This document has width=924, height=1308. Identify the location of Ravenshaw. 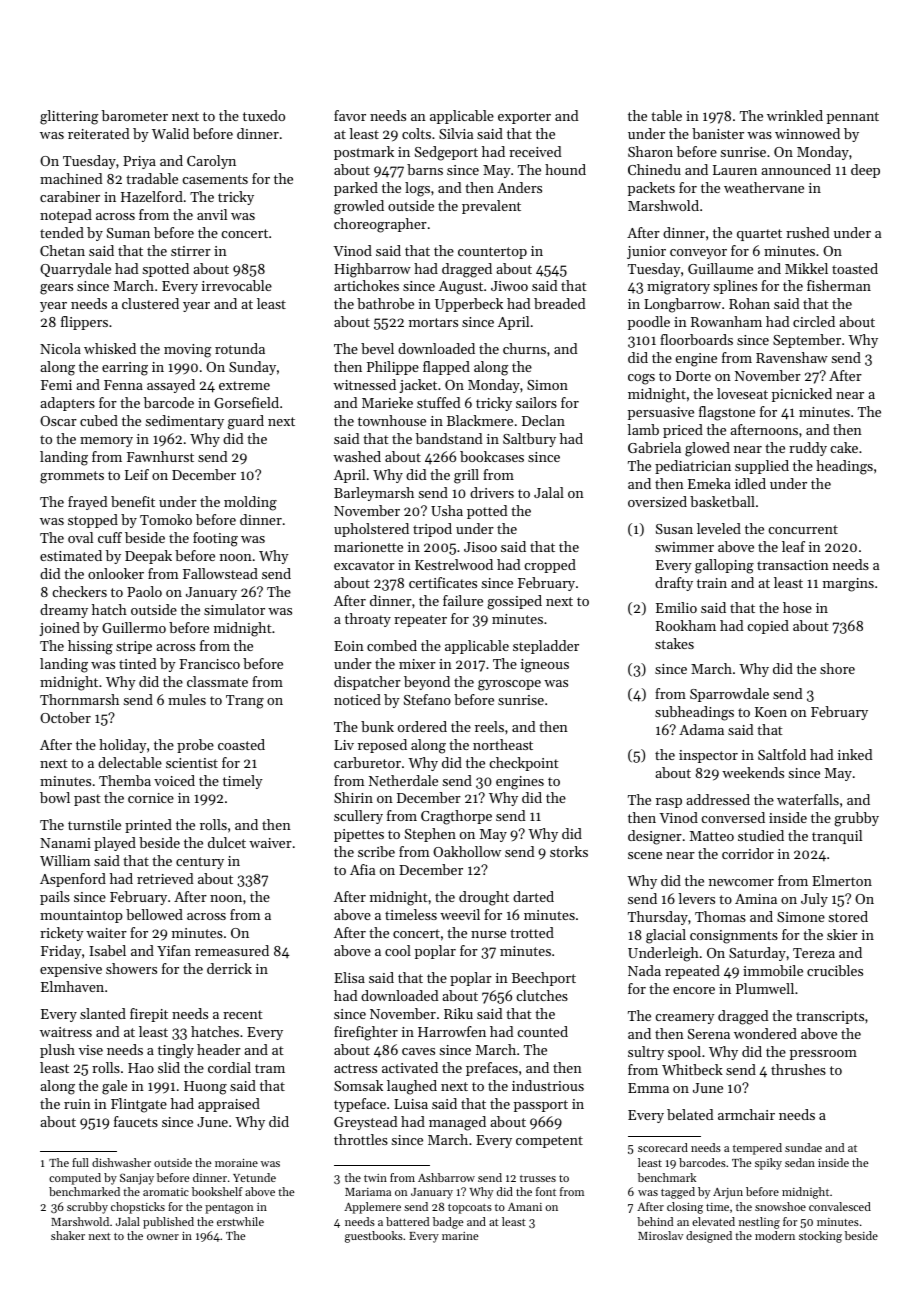
(792, 357).
